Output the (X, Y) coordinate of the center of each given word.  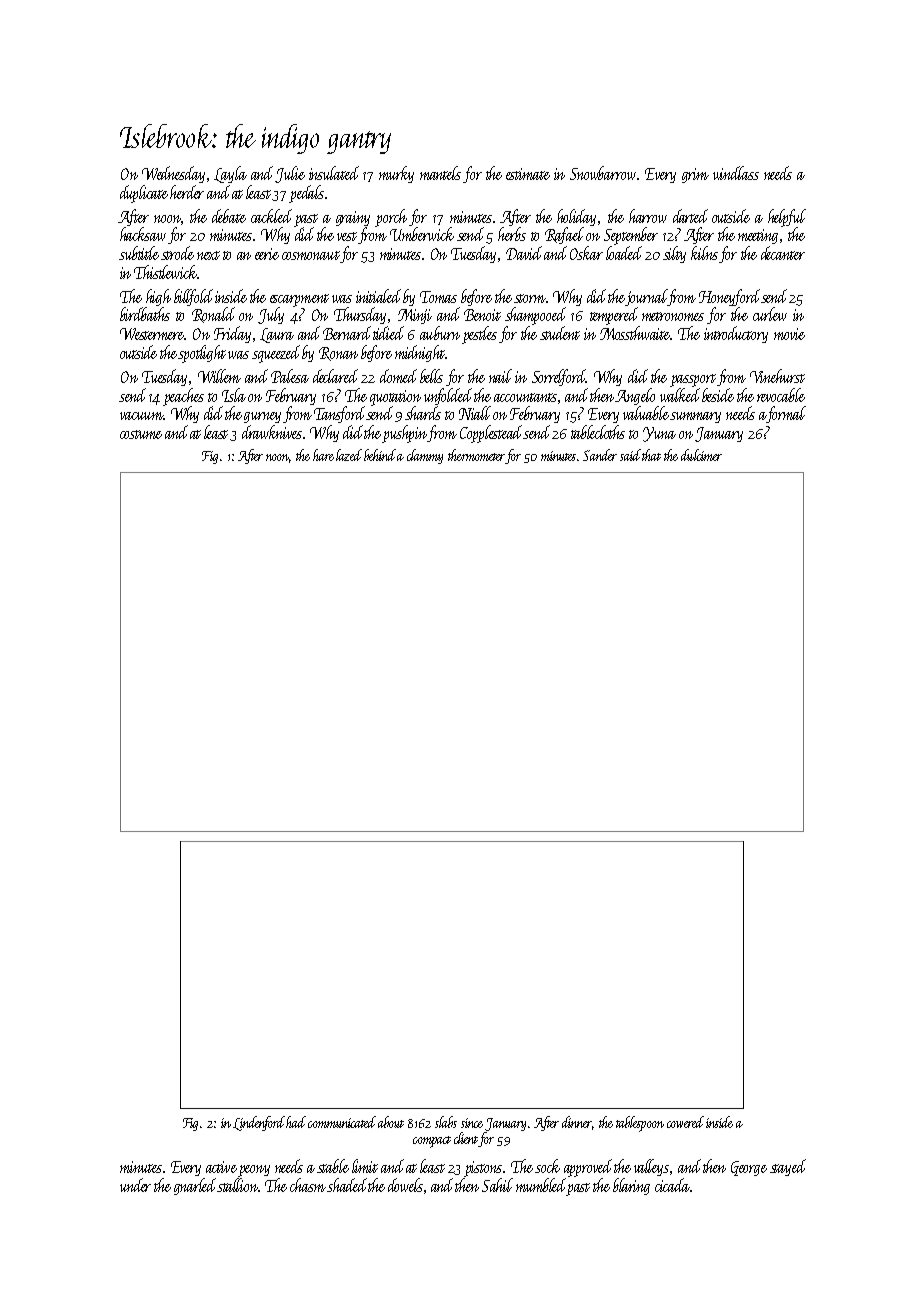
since (472, 1123)
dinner (577, 1122)
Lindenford (260, 1123)
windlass (736, 173)
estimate (528, 174)
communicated (342, 1122)
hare (323, 455)
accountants (525, 397)
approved (588, 1168)
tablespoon (640, 1124)
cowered (685, 1122)
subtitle (139, 253)
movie (789, 334)
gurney (262, 417)
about (391, 1122)
